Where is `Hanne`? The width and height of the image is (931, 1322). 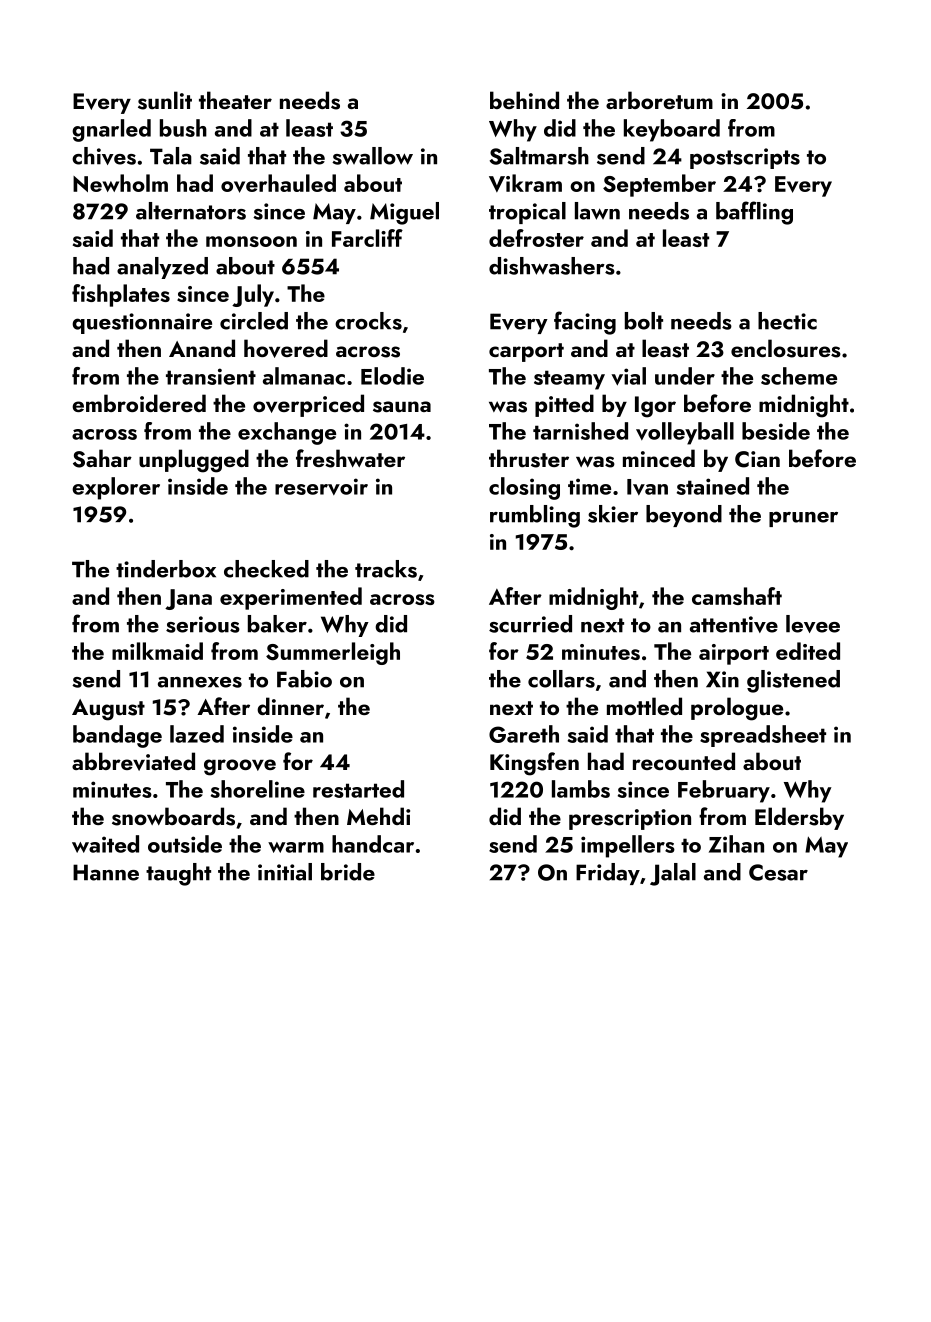 Hanne is located at coordinates (106, 872).
